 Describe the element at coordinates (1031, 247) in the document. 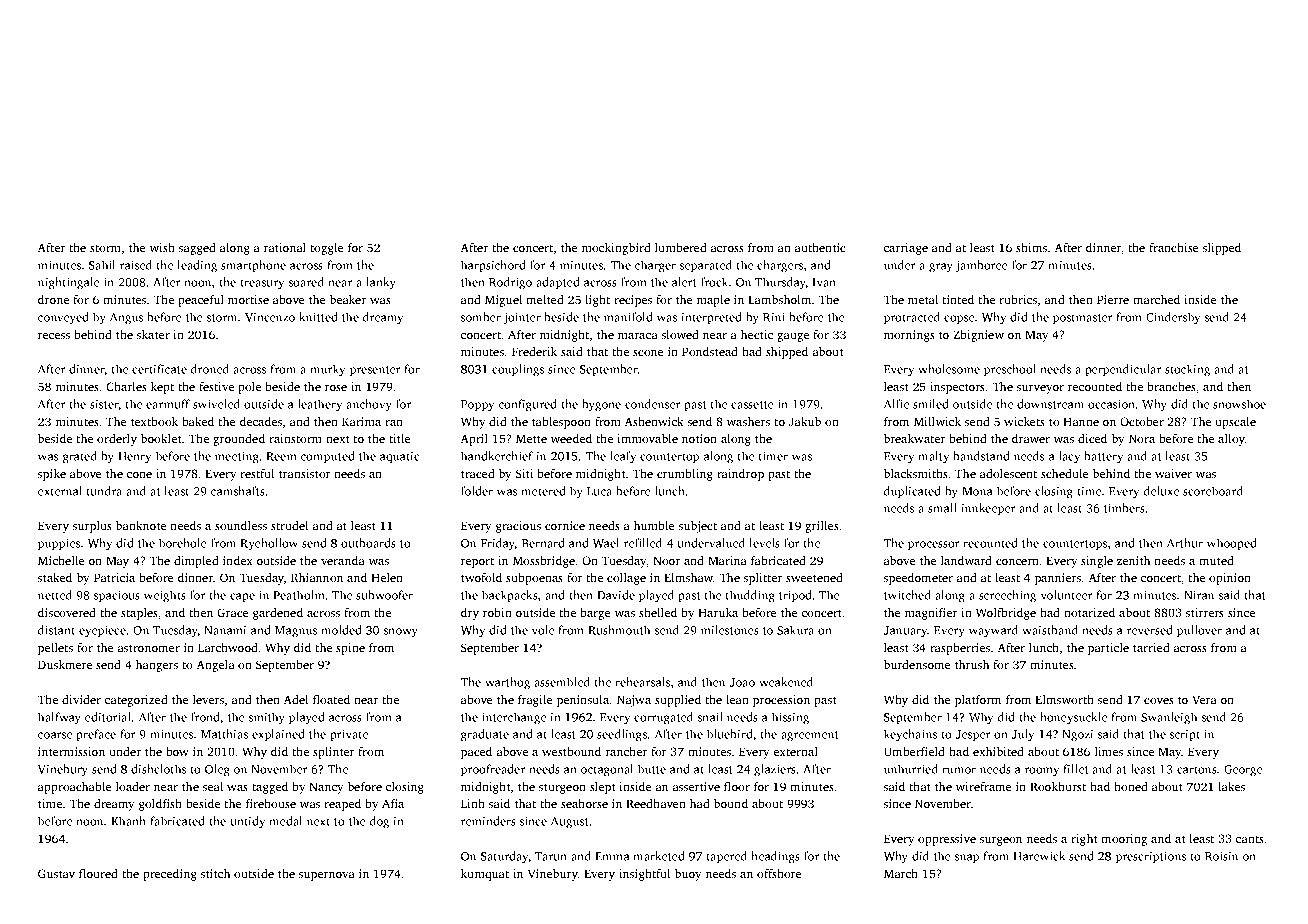

I see `shims` at that location.
